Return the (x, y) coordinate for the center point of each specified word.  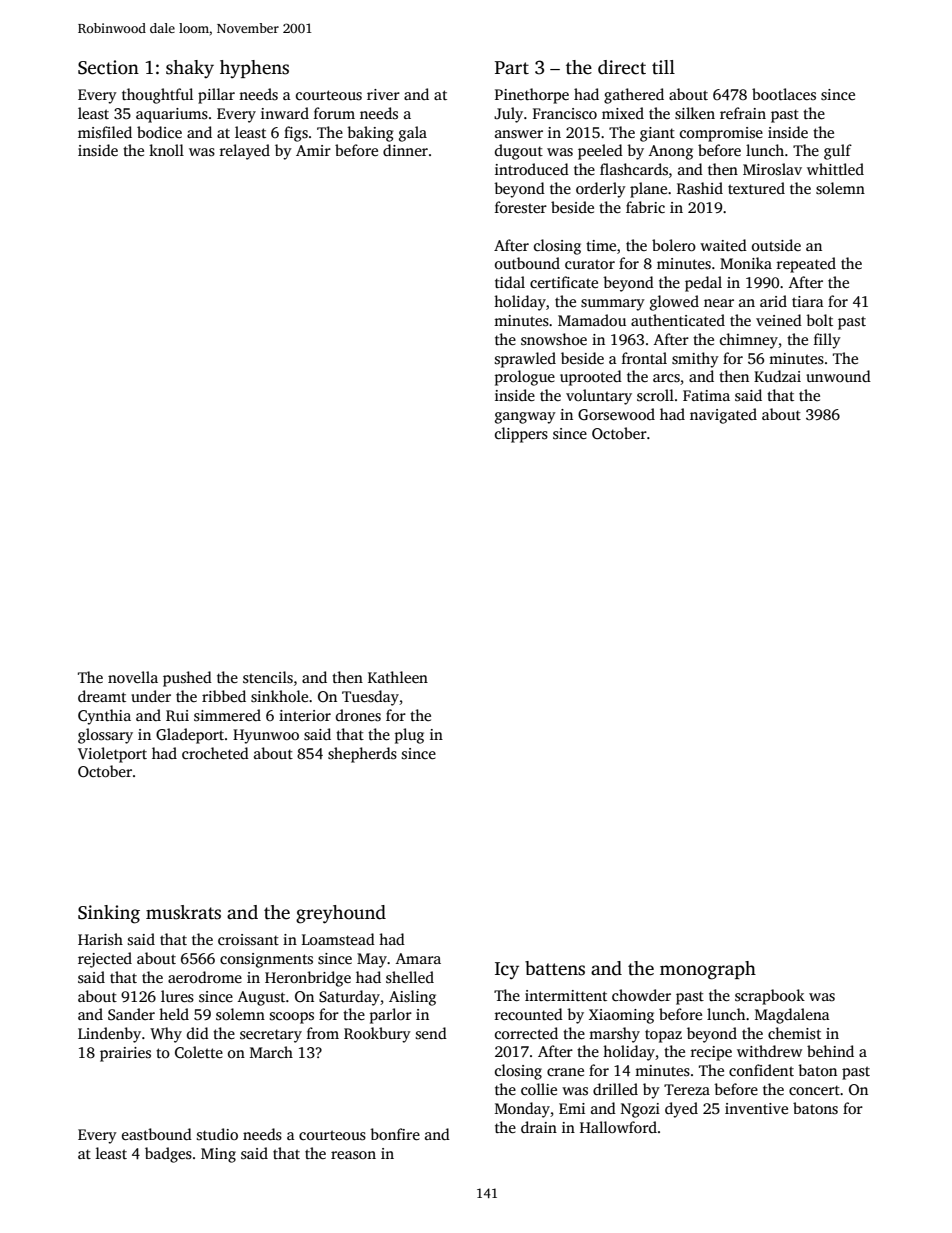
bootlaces (784, 94)
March (271, 1052)
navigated (723, 416)
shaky (190, 69)
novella (133, 677)
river (383, 94)
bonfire (395, 1134)
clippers (521, 435)
